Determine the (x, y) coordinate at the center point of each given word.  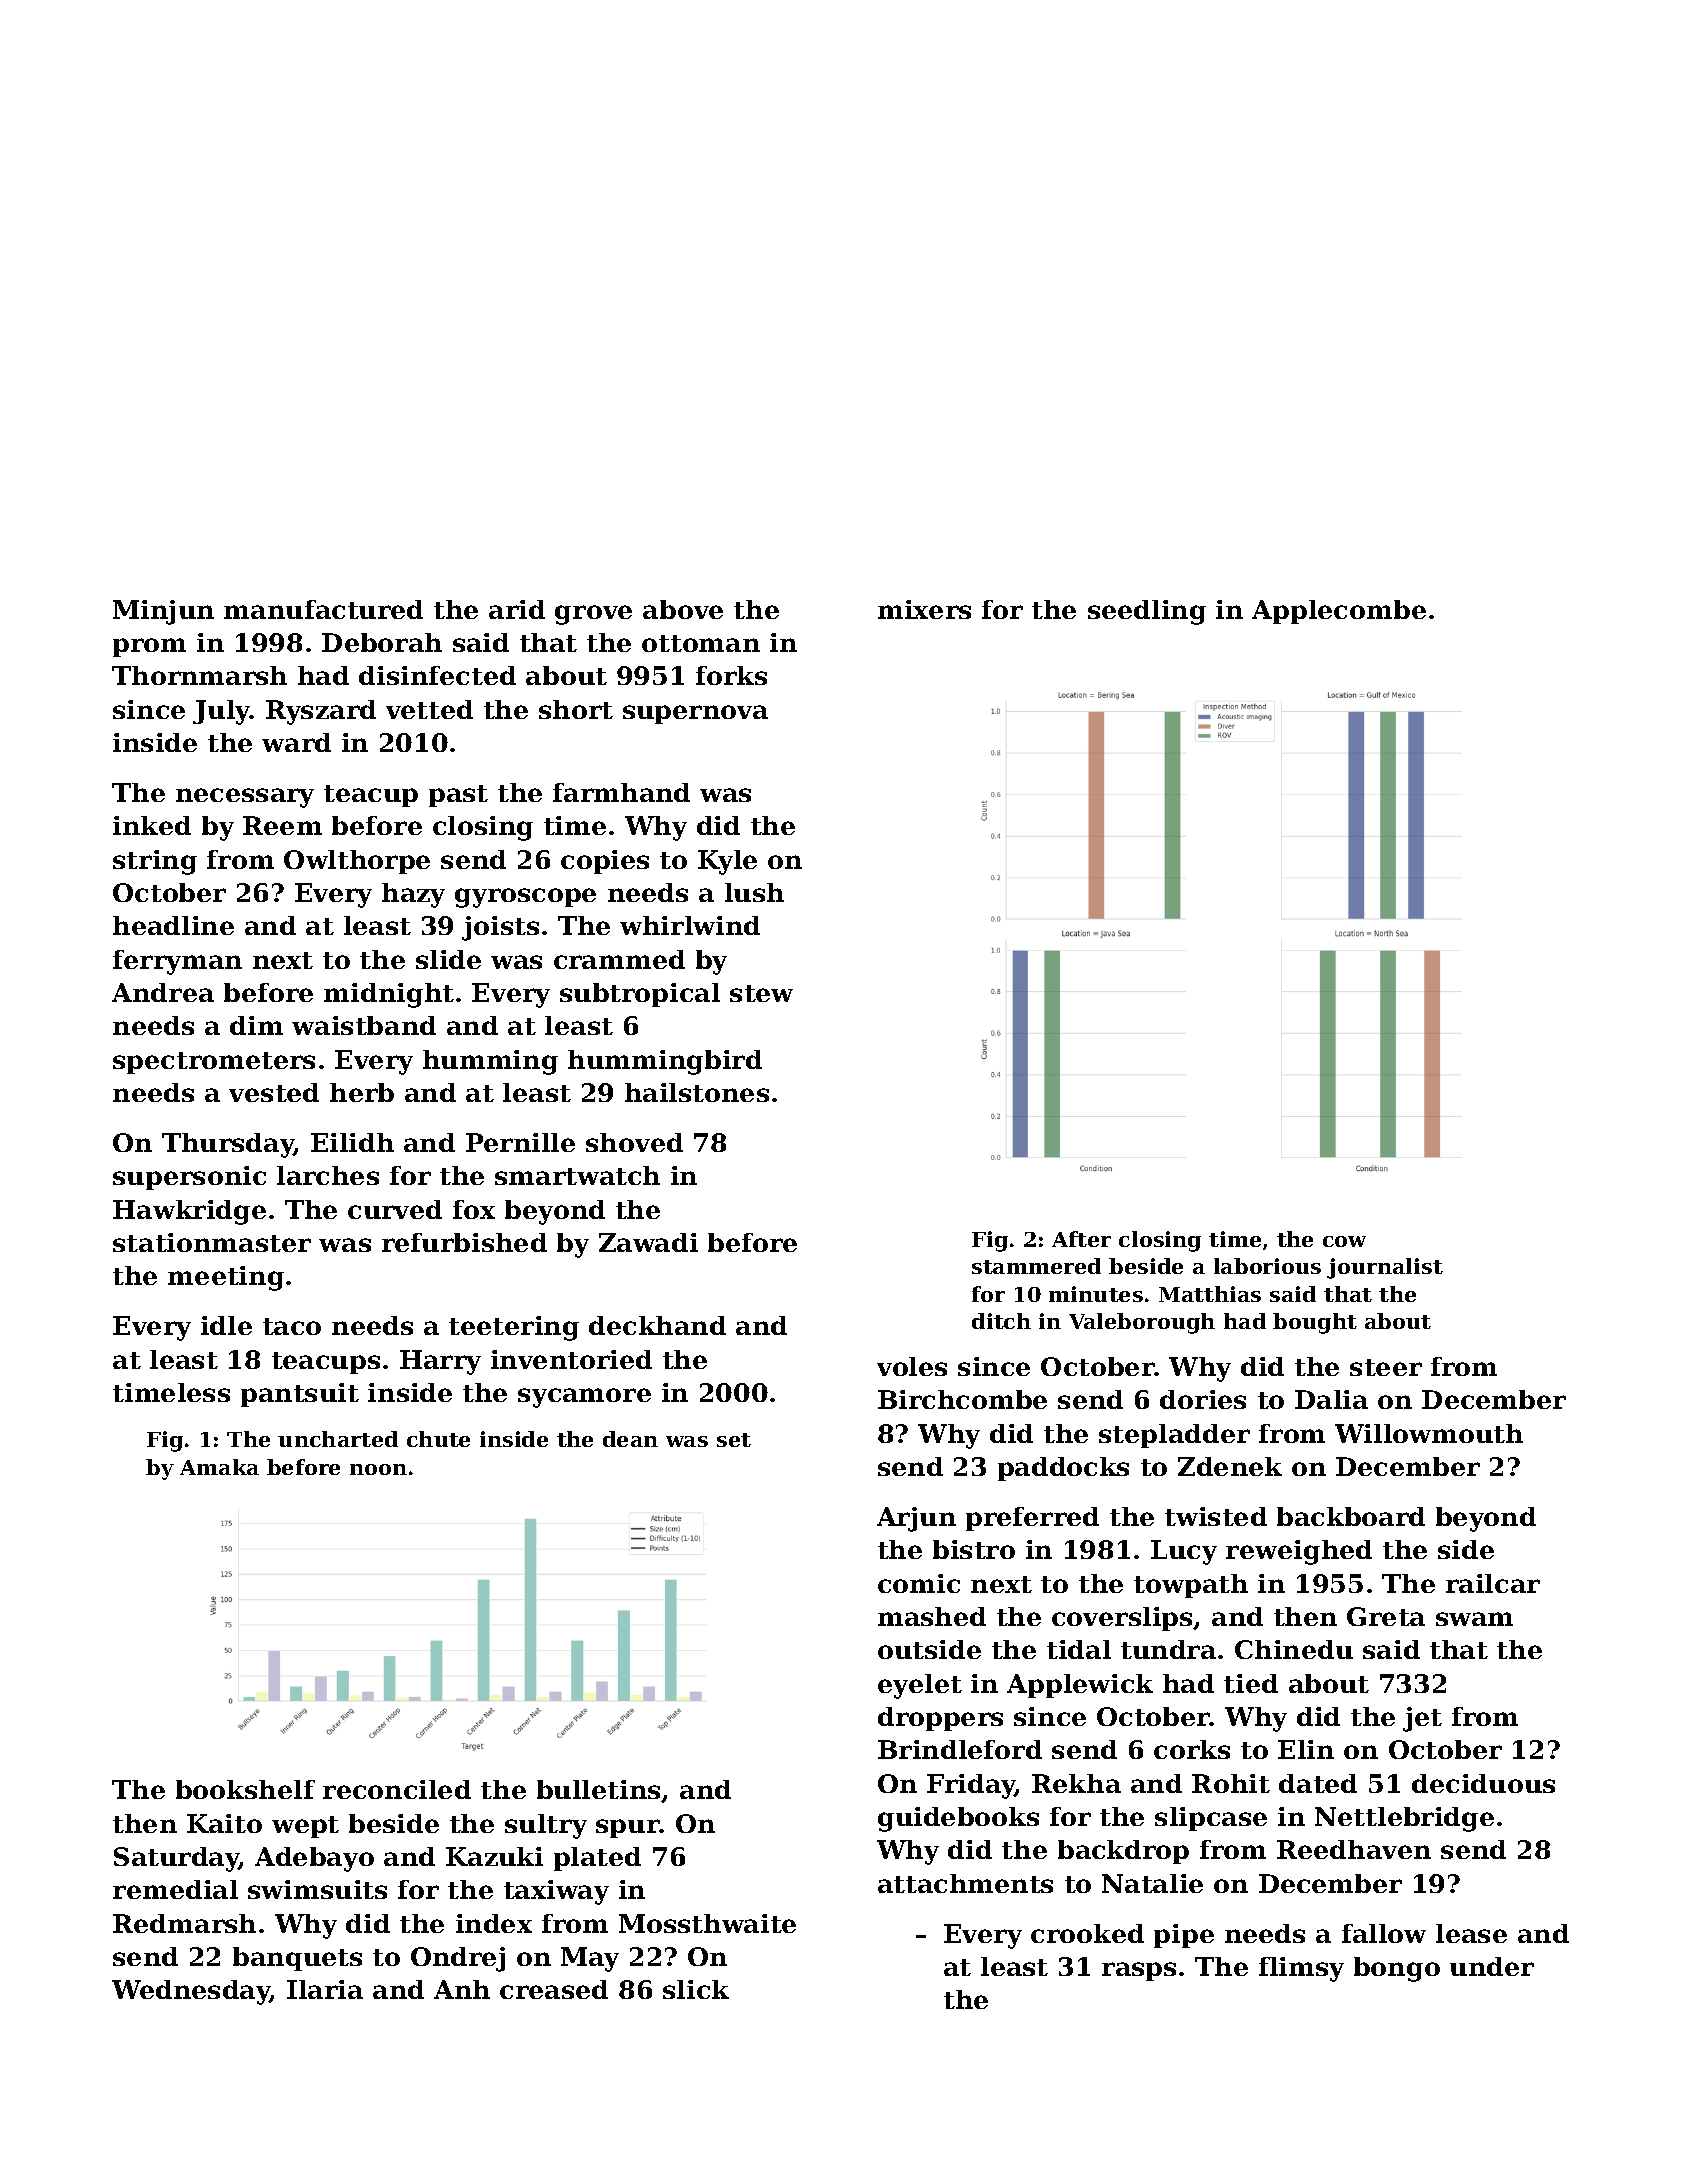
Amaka (219, 1467)
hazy (413, 895)
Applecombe (1339, 612)
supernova (695, 714)
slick (696, 1989)
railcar (1493, 1583)
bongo (1397, 1969)
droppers (940, 1719)
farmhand (621, 792)
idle (226, 1325)
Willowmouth (1429, 1433)
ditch (1001, 1321)
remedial (175, 1889)
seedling (1147, 612)
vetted (429, 709)
